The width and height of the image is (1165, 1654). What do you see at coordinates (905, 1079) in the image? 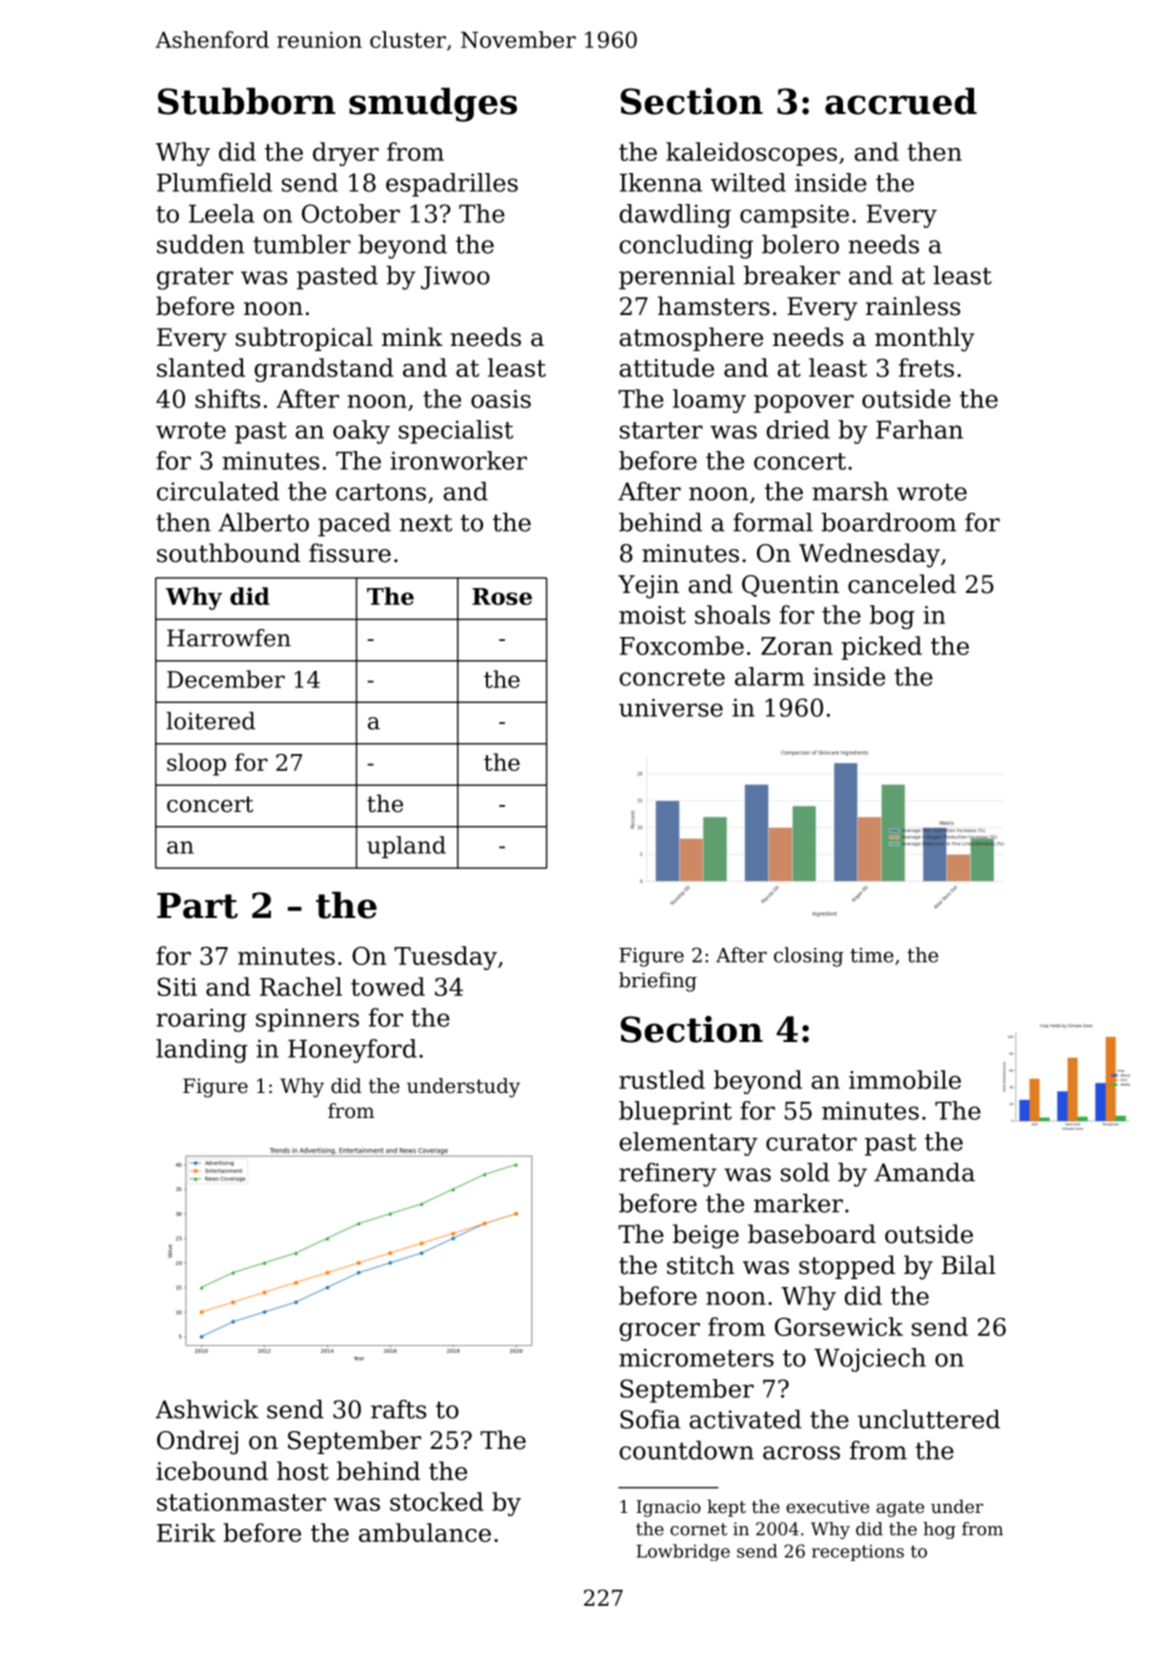
I see `immobile` at bounding box center [905, 1079].
